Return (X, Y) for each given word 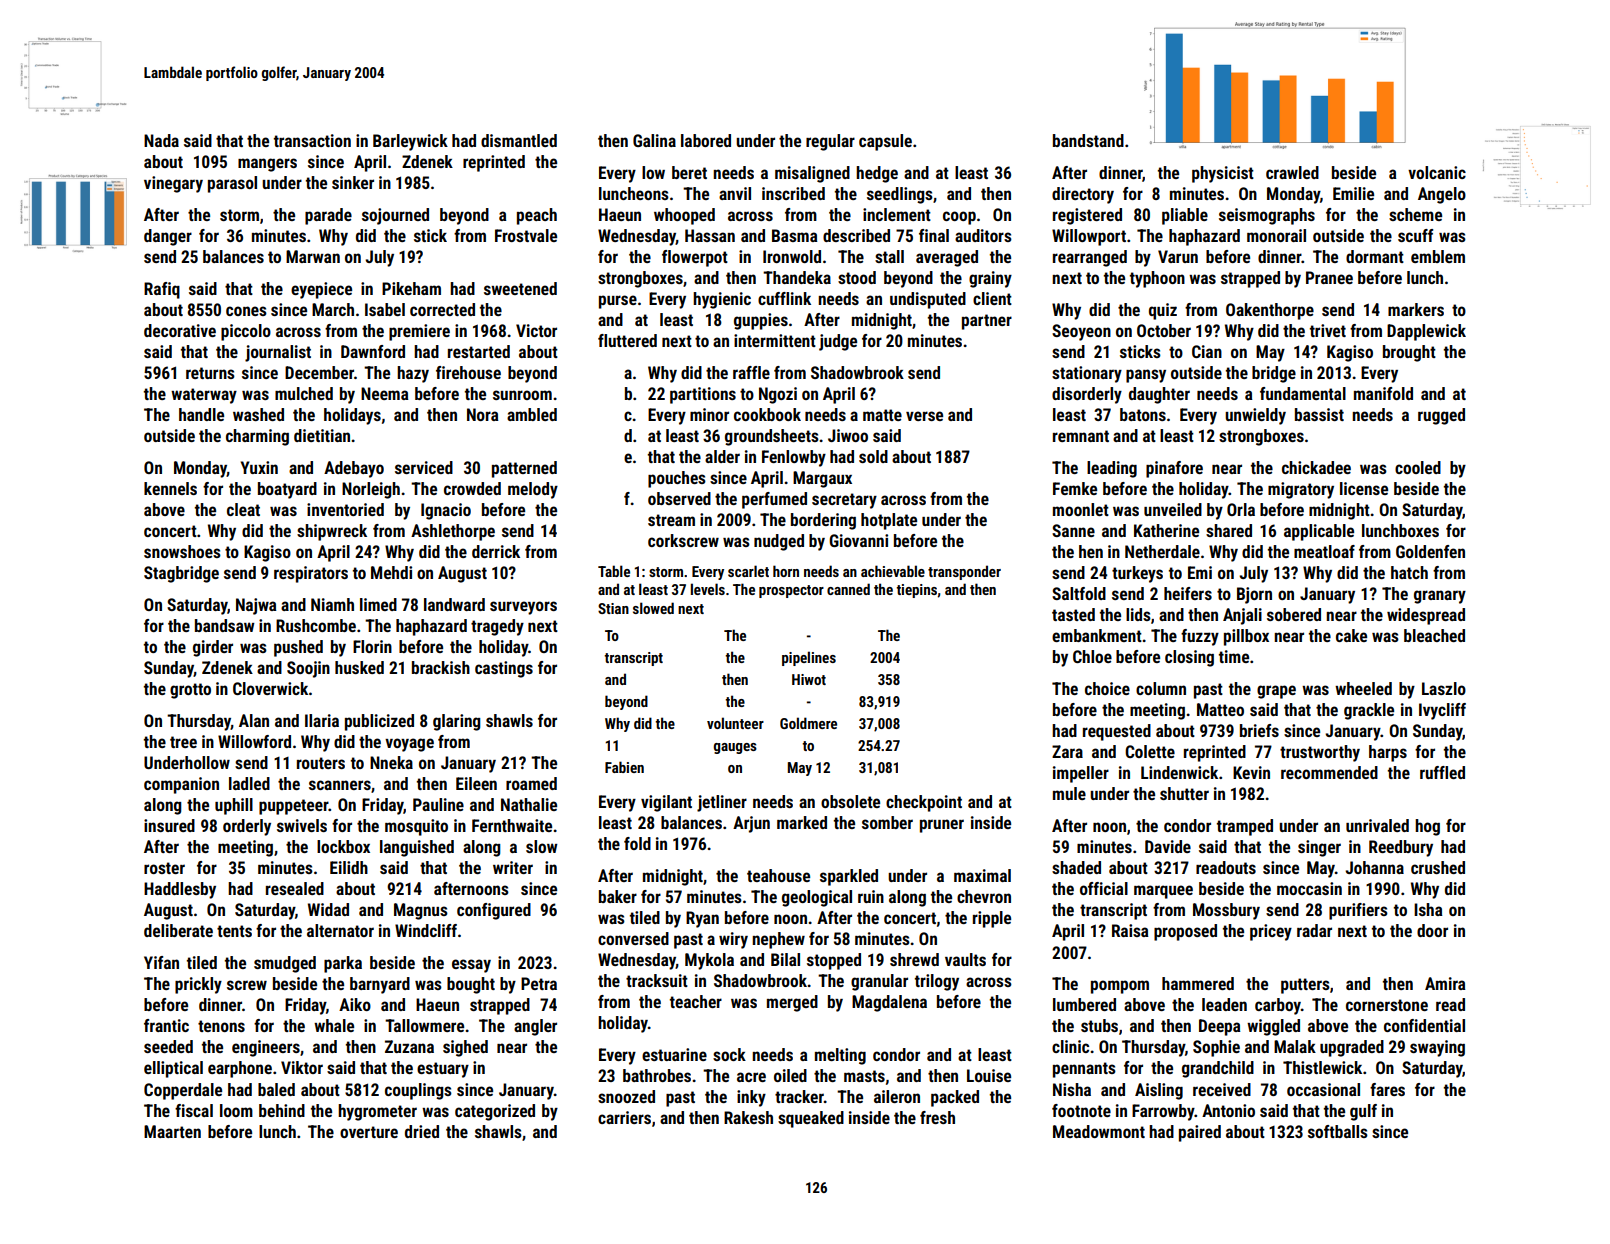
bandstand (1088, 140)
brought (1409, 353)
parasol (232, 184)
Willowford (254, 741)
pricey (1271, 932)
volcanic (1437, 172)
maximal (982, 875)
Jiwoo (848, 435)
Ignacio (446, 511)
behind (282, 1110)
